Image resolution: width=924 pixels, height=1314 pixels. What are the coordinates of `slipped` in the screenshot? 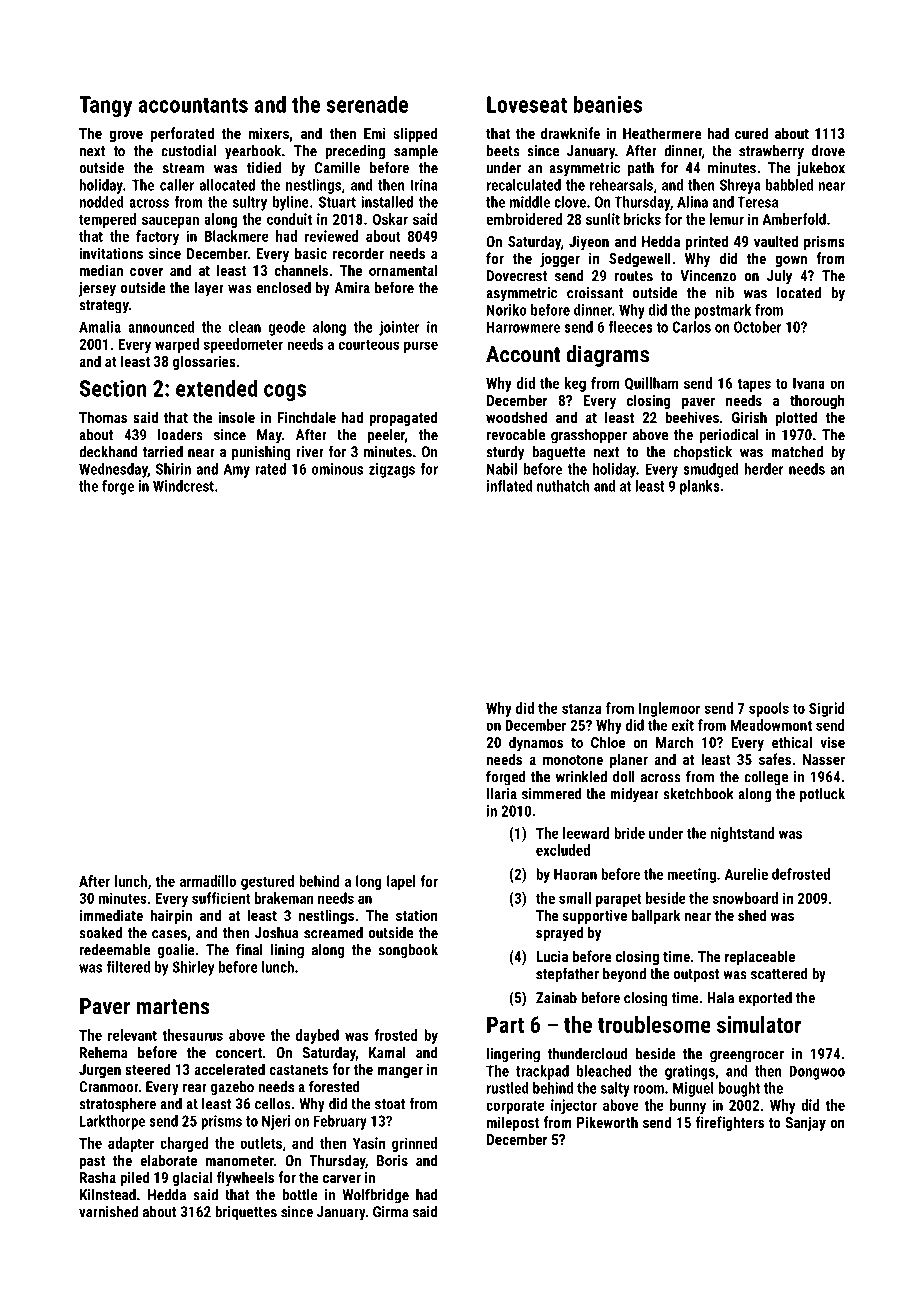 It's located at (415, 134).
